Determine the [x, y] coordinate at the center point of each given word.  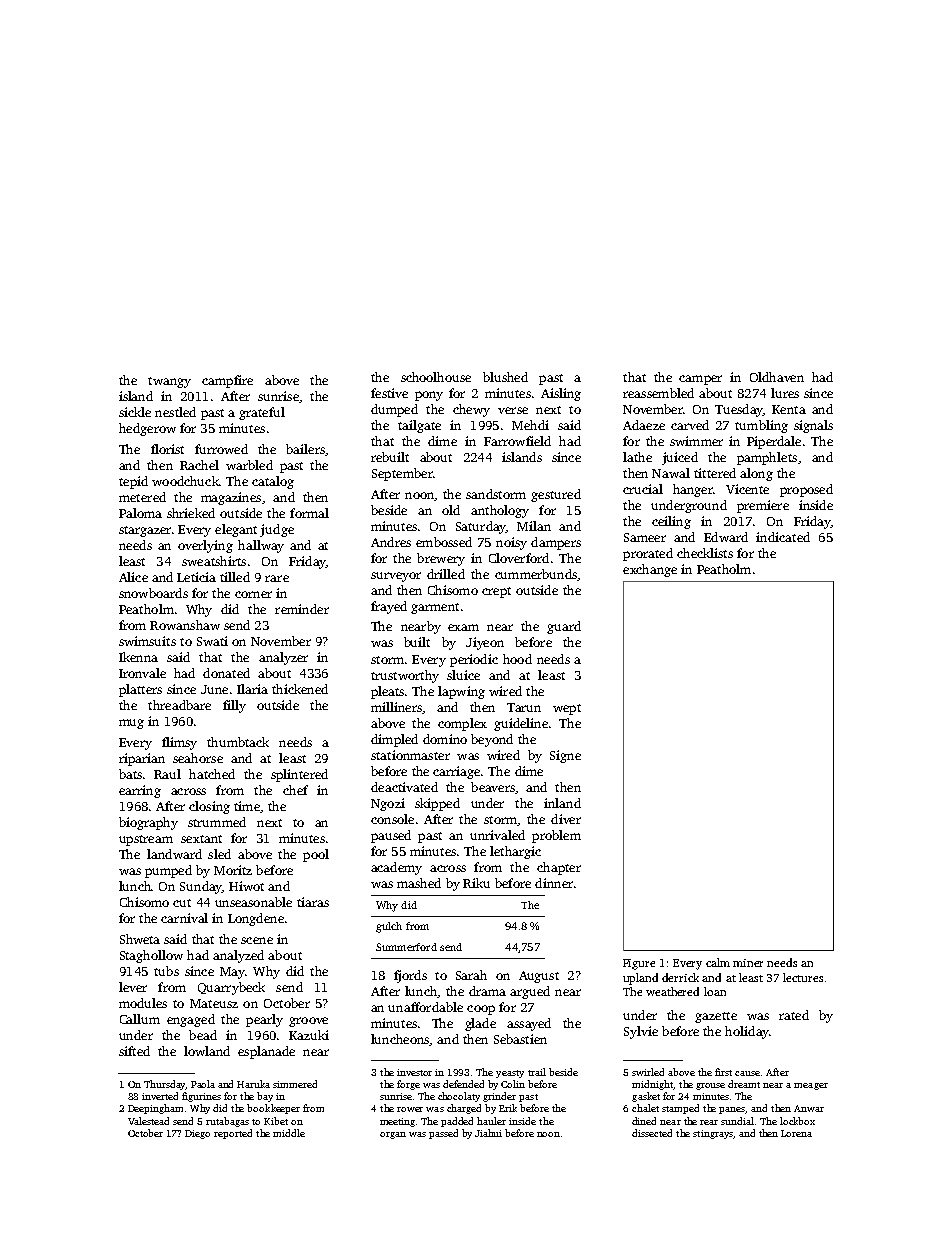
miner [748, 963]
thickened [300, 689]
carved [690, 425]
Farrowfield [517, 441]
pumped [168, 871]
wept [567, 709]
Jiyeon [485, 643]
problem [556, 836]
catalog [273, 482]
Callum [140, 1019]
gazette [716, 1017]
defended [463, 1084]
